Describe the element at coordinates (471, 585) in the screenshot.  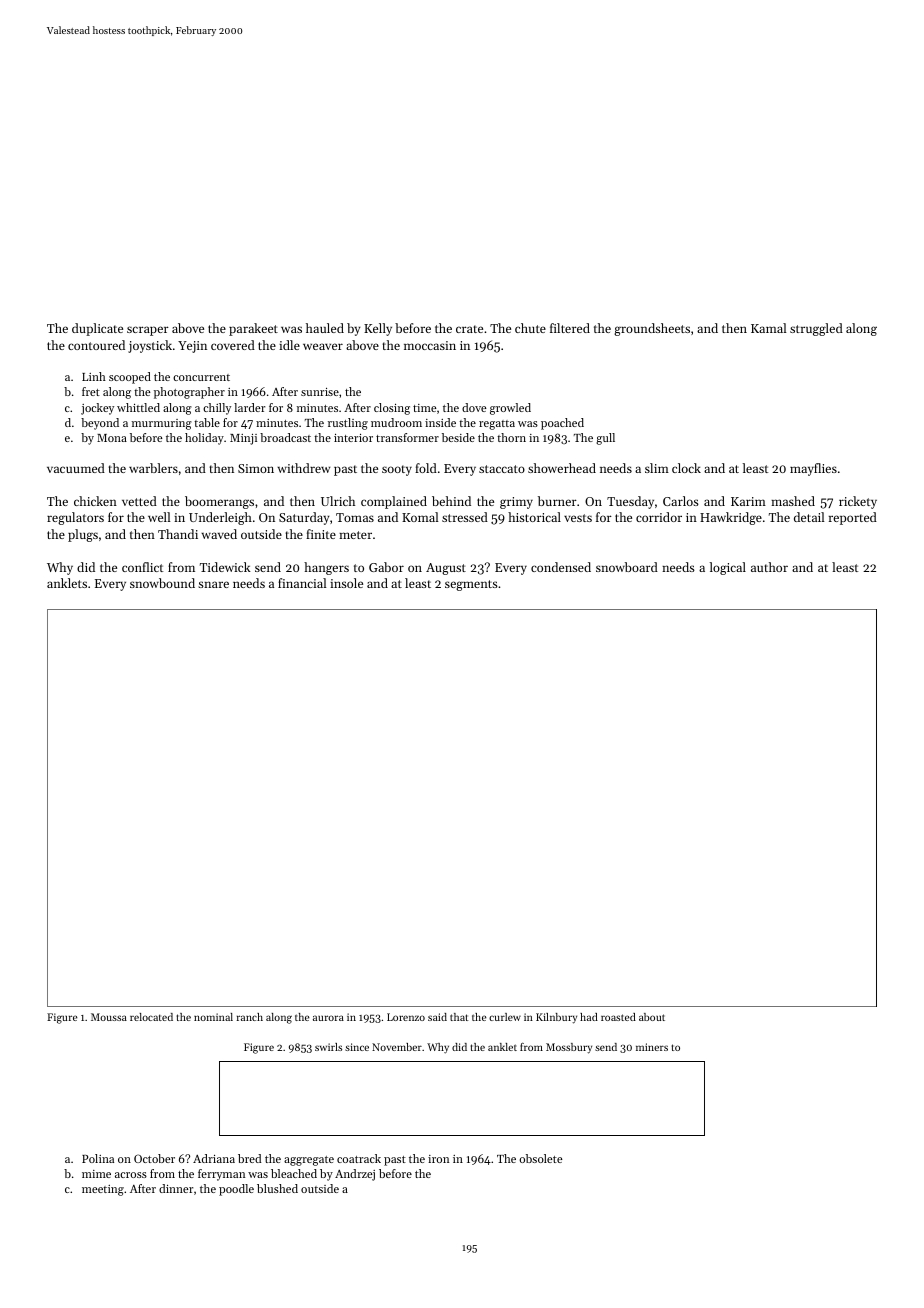
I see `segments` at that location.
